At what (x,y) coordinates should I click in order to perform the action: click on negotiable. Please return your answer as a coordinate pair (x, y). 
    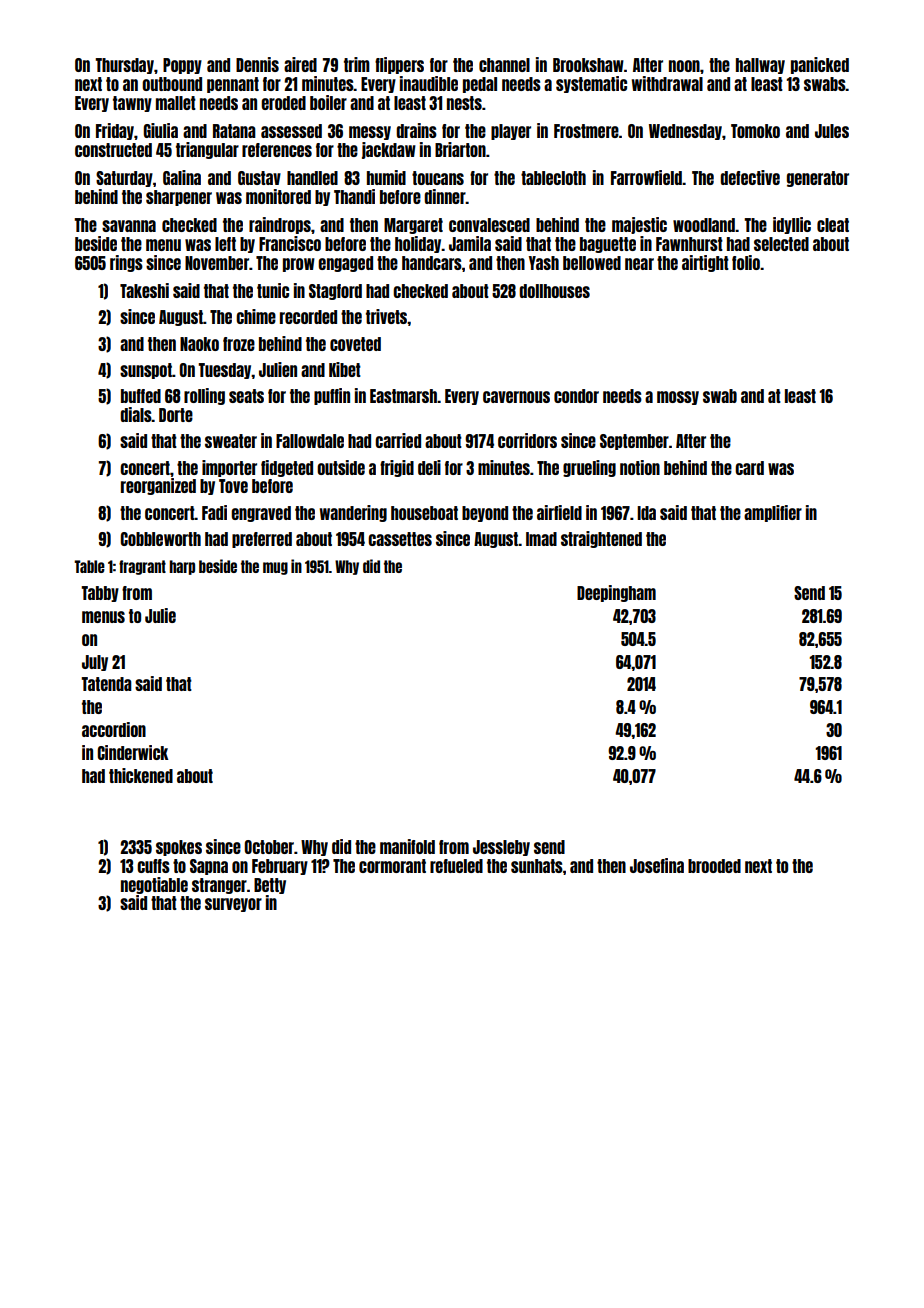
    Looking at the image, I should click on (154, 885).
